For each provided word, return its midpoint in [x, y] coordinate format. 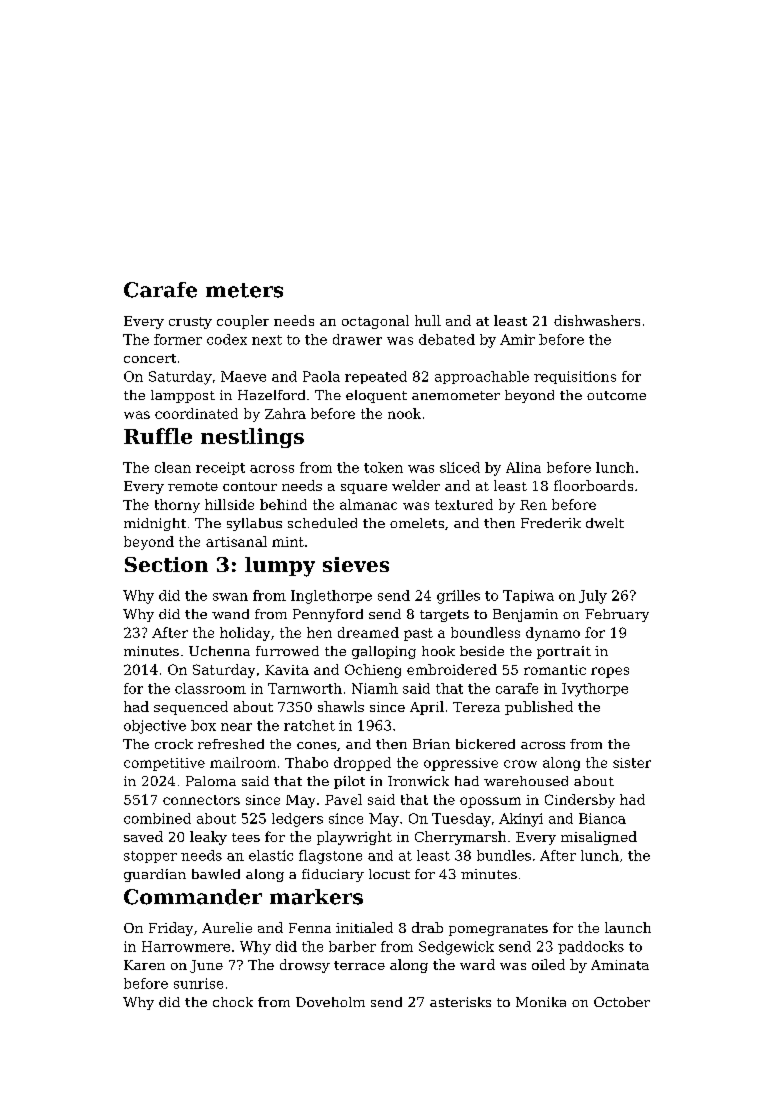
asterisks [460, 1002]
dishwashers [597, 320]
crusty [190, 323]
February [617, 615]
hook [438, 651]
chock [233, 1002]
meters [244, 290]
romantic [555, 670]
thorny [177, 506]
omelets [417, 523]
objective [155, 727]
